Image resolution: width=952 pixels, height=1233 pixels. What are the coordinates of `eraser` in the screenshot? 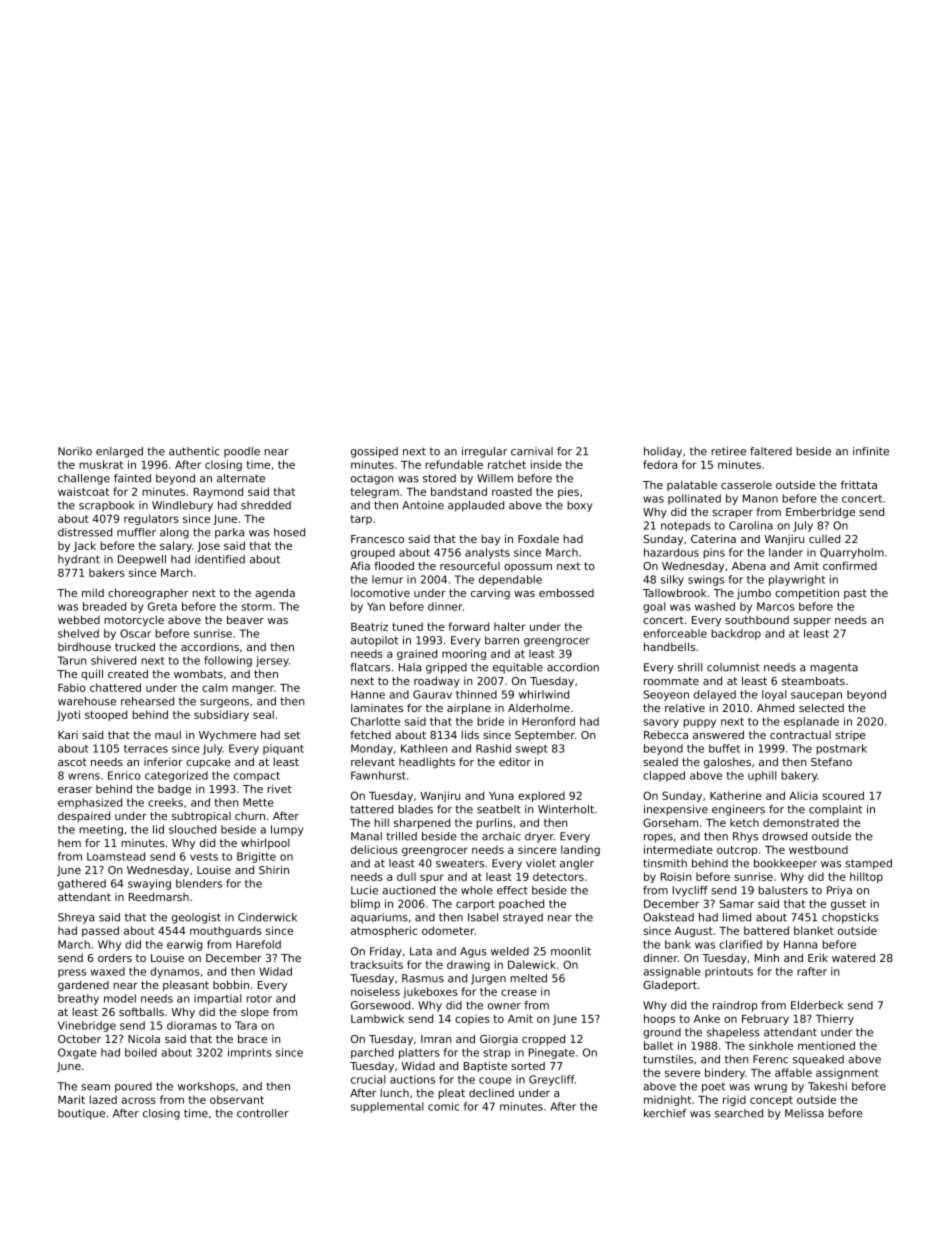 It's located at (75, 790).
